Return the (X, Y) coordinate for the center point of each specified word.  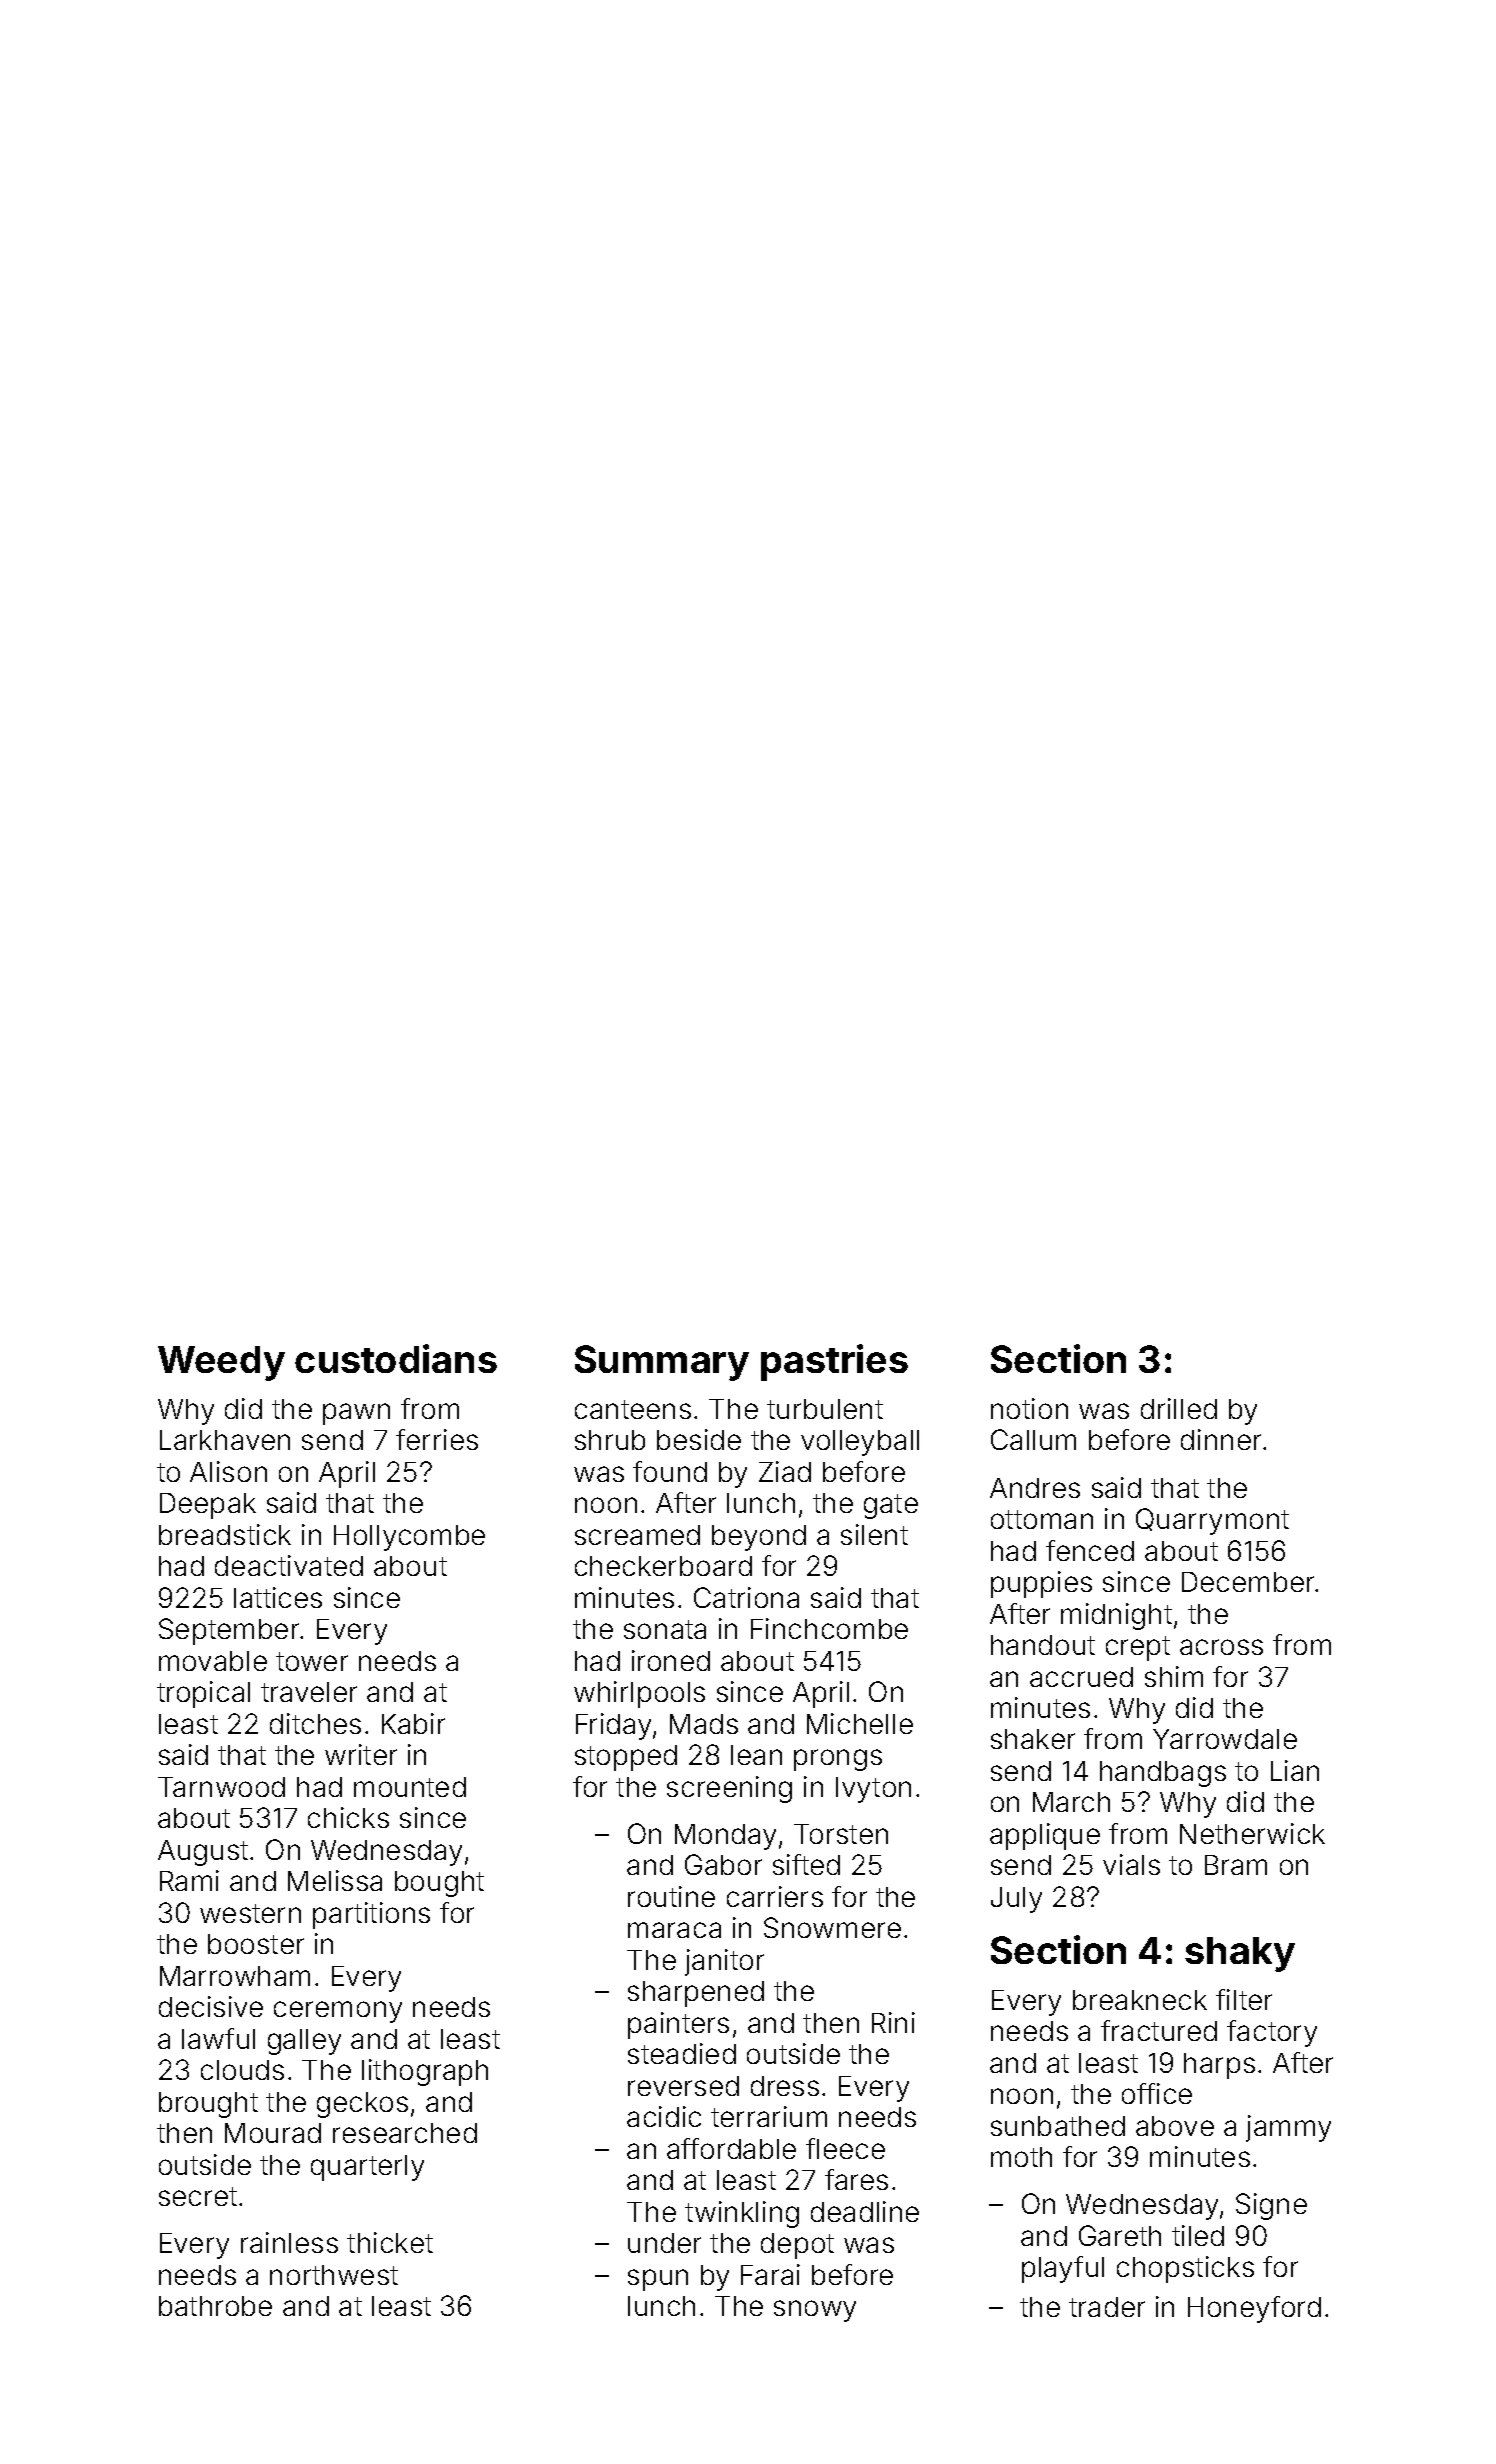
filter (1244, 1999)
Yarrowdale (1225, 1739)
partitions (371, 1915)
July (1016, 1900)
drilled (1179, 1408)
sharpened (696, 1994)
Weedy (221, 1363)
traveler (309, 1692)
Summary (662, 1363)
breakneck (1140, 2000)
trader (1107, 2307)
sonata (665, 1629)
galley (304, 2042)
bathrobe (215, 2306)
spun (658, 2280)
